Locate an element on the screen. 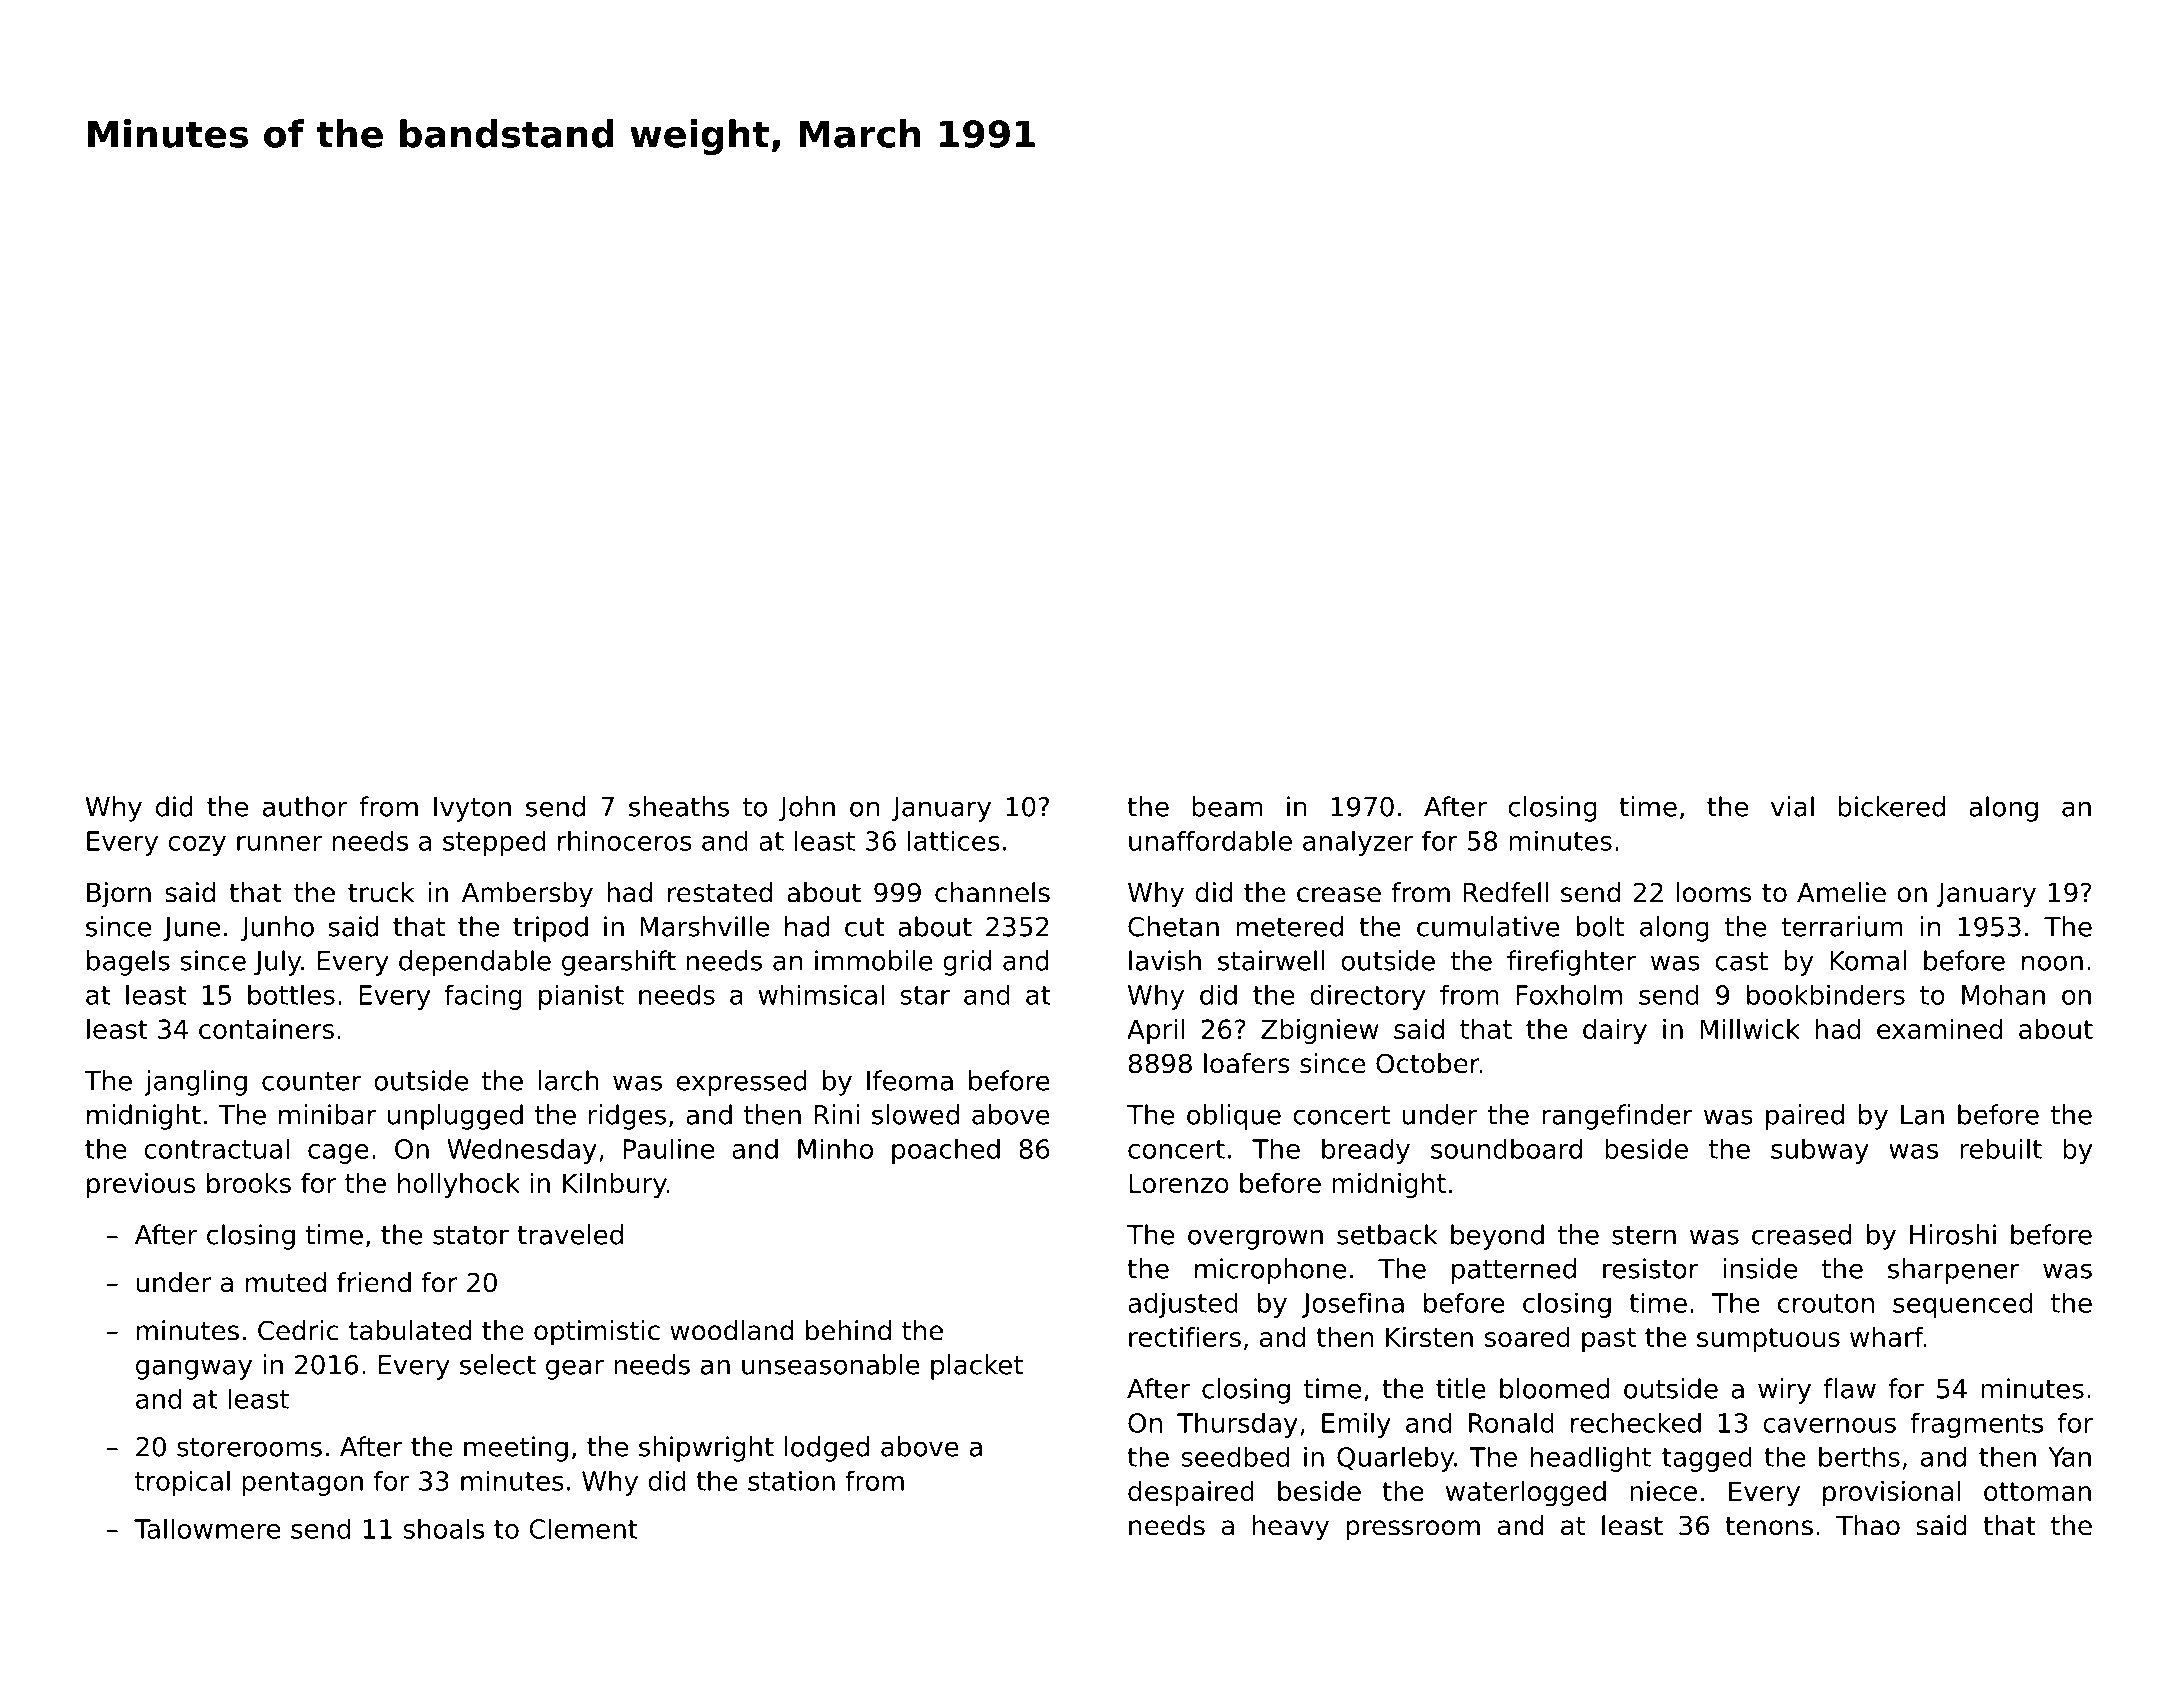  looms is located at coordinates (1713, 892).
